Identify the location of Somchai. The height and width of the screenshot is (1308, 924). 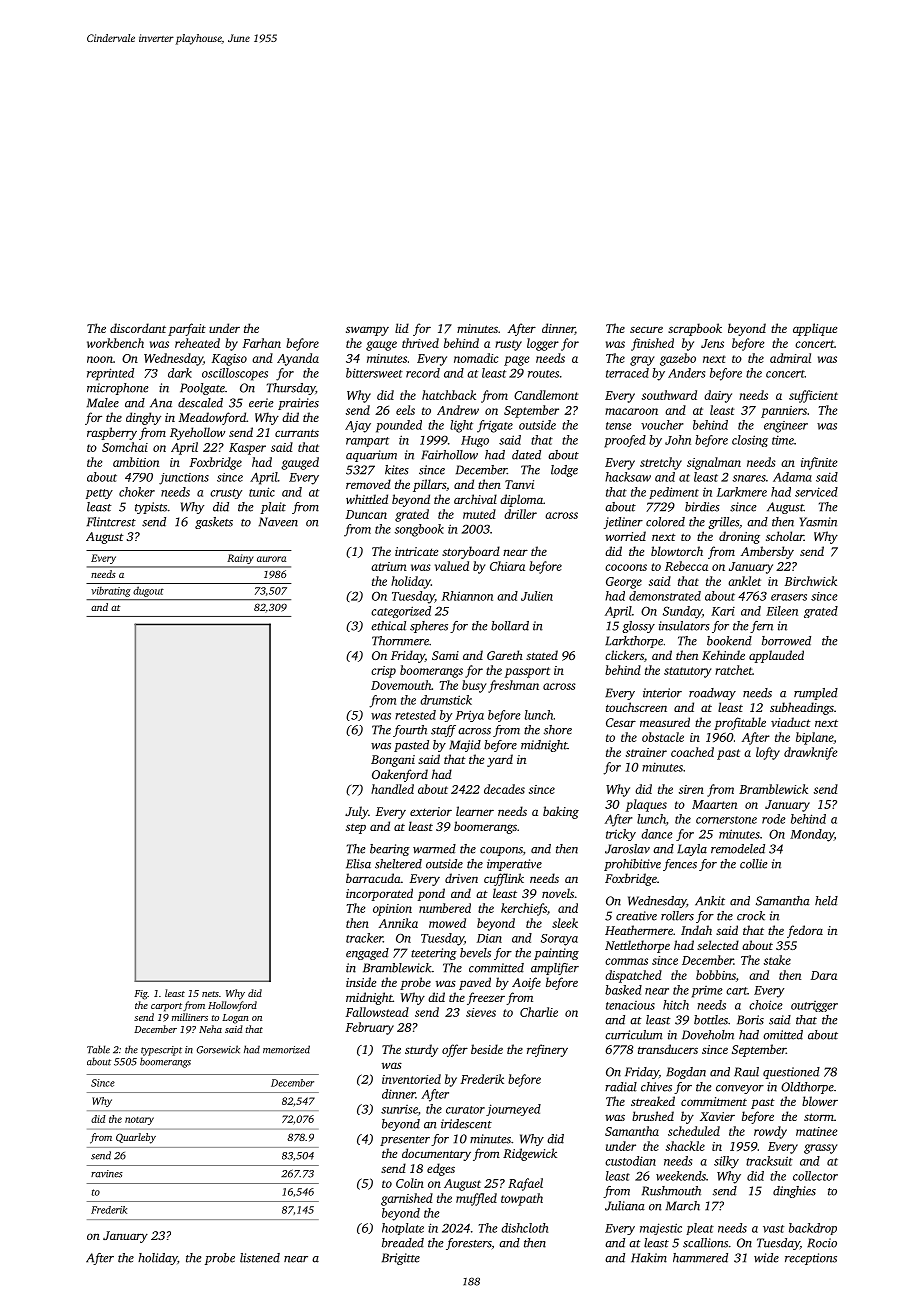
(125, 447).
